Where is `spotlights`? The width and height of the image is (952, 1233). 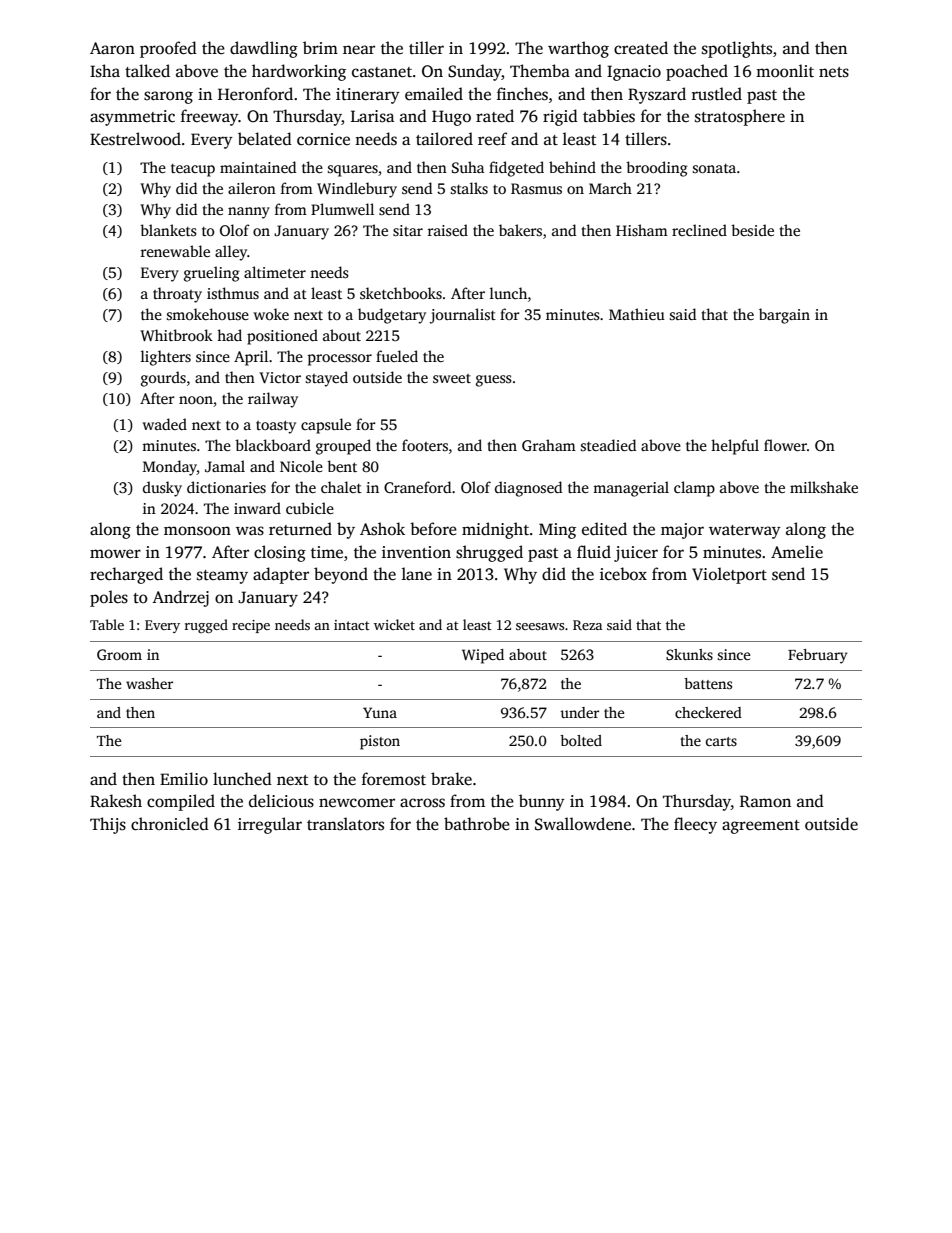 spotlights is located at coordinates (737, 49).
